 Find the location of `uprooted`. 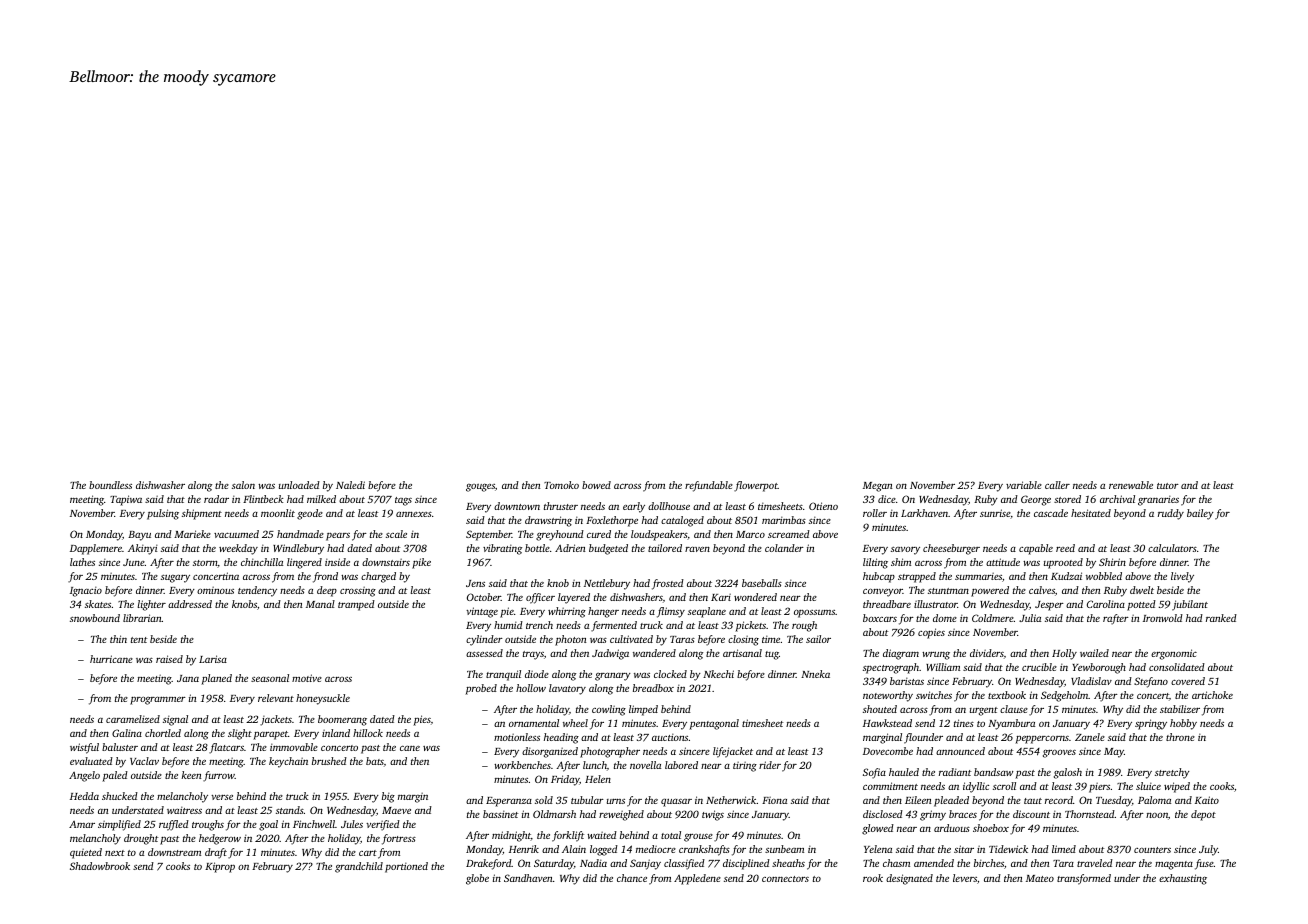

uprooted is located at coordinates (1063, 563).
